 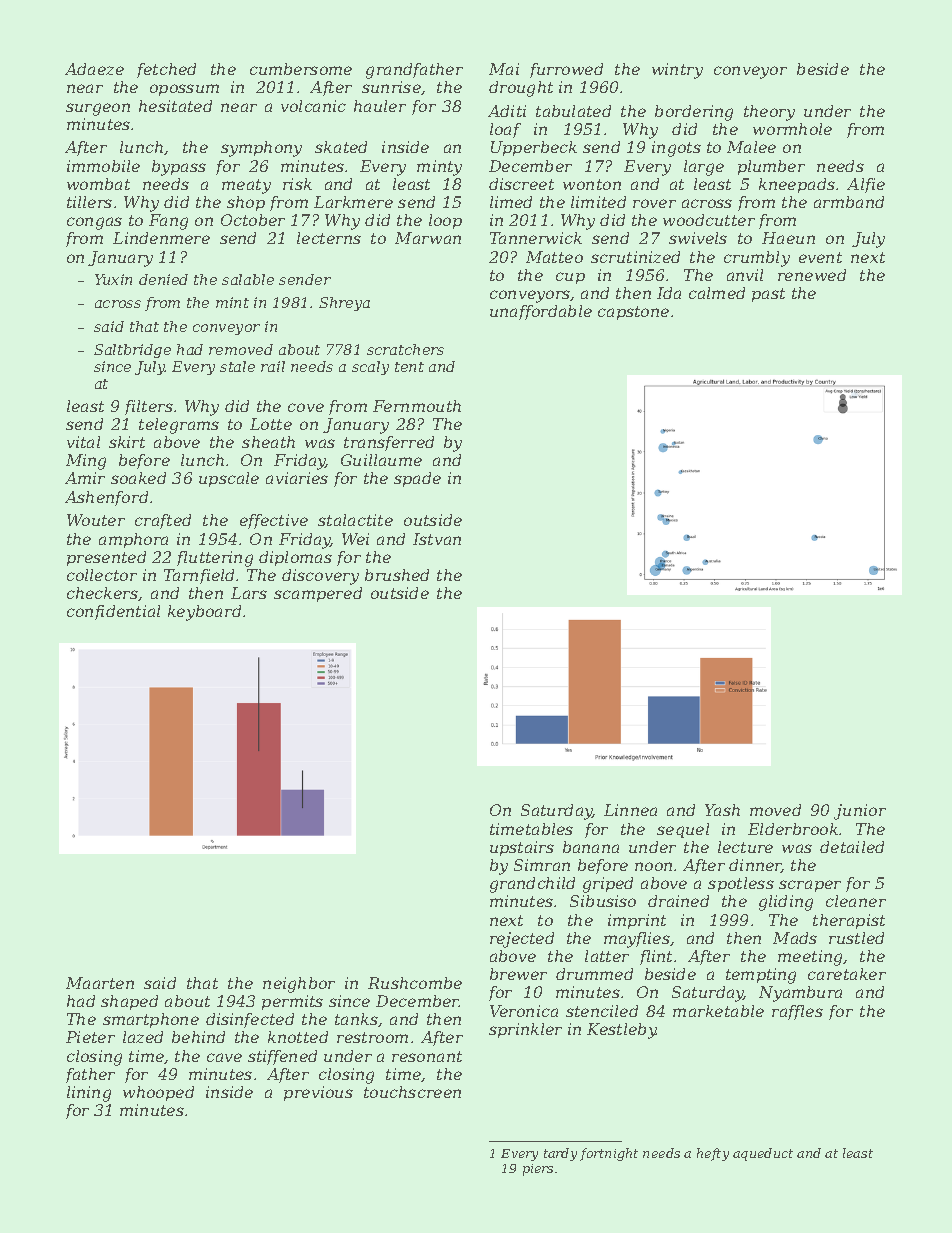 What do you see at coordinates (677, 71) in the screenshot?
I see `wintry` at bounding box center [677, 71].
